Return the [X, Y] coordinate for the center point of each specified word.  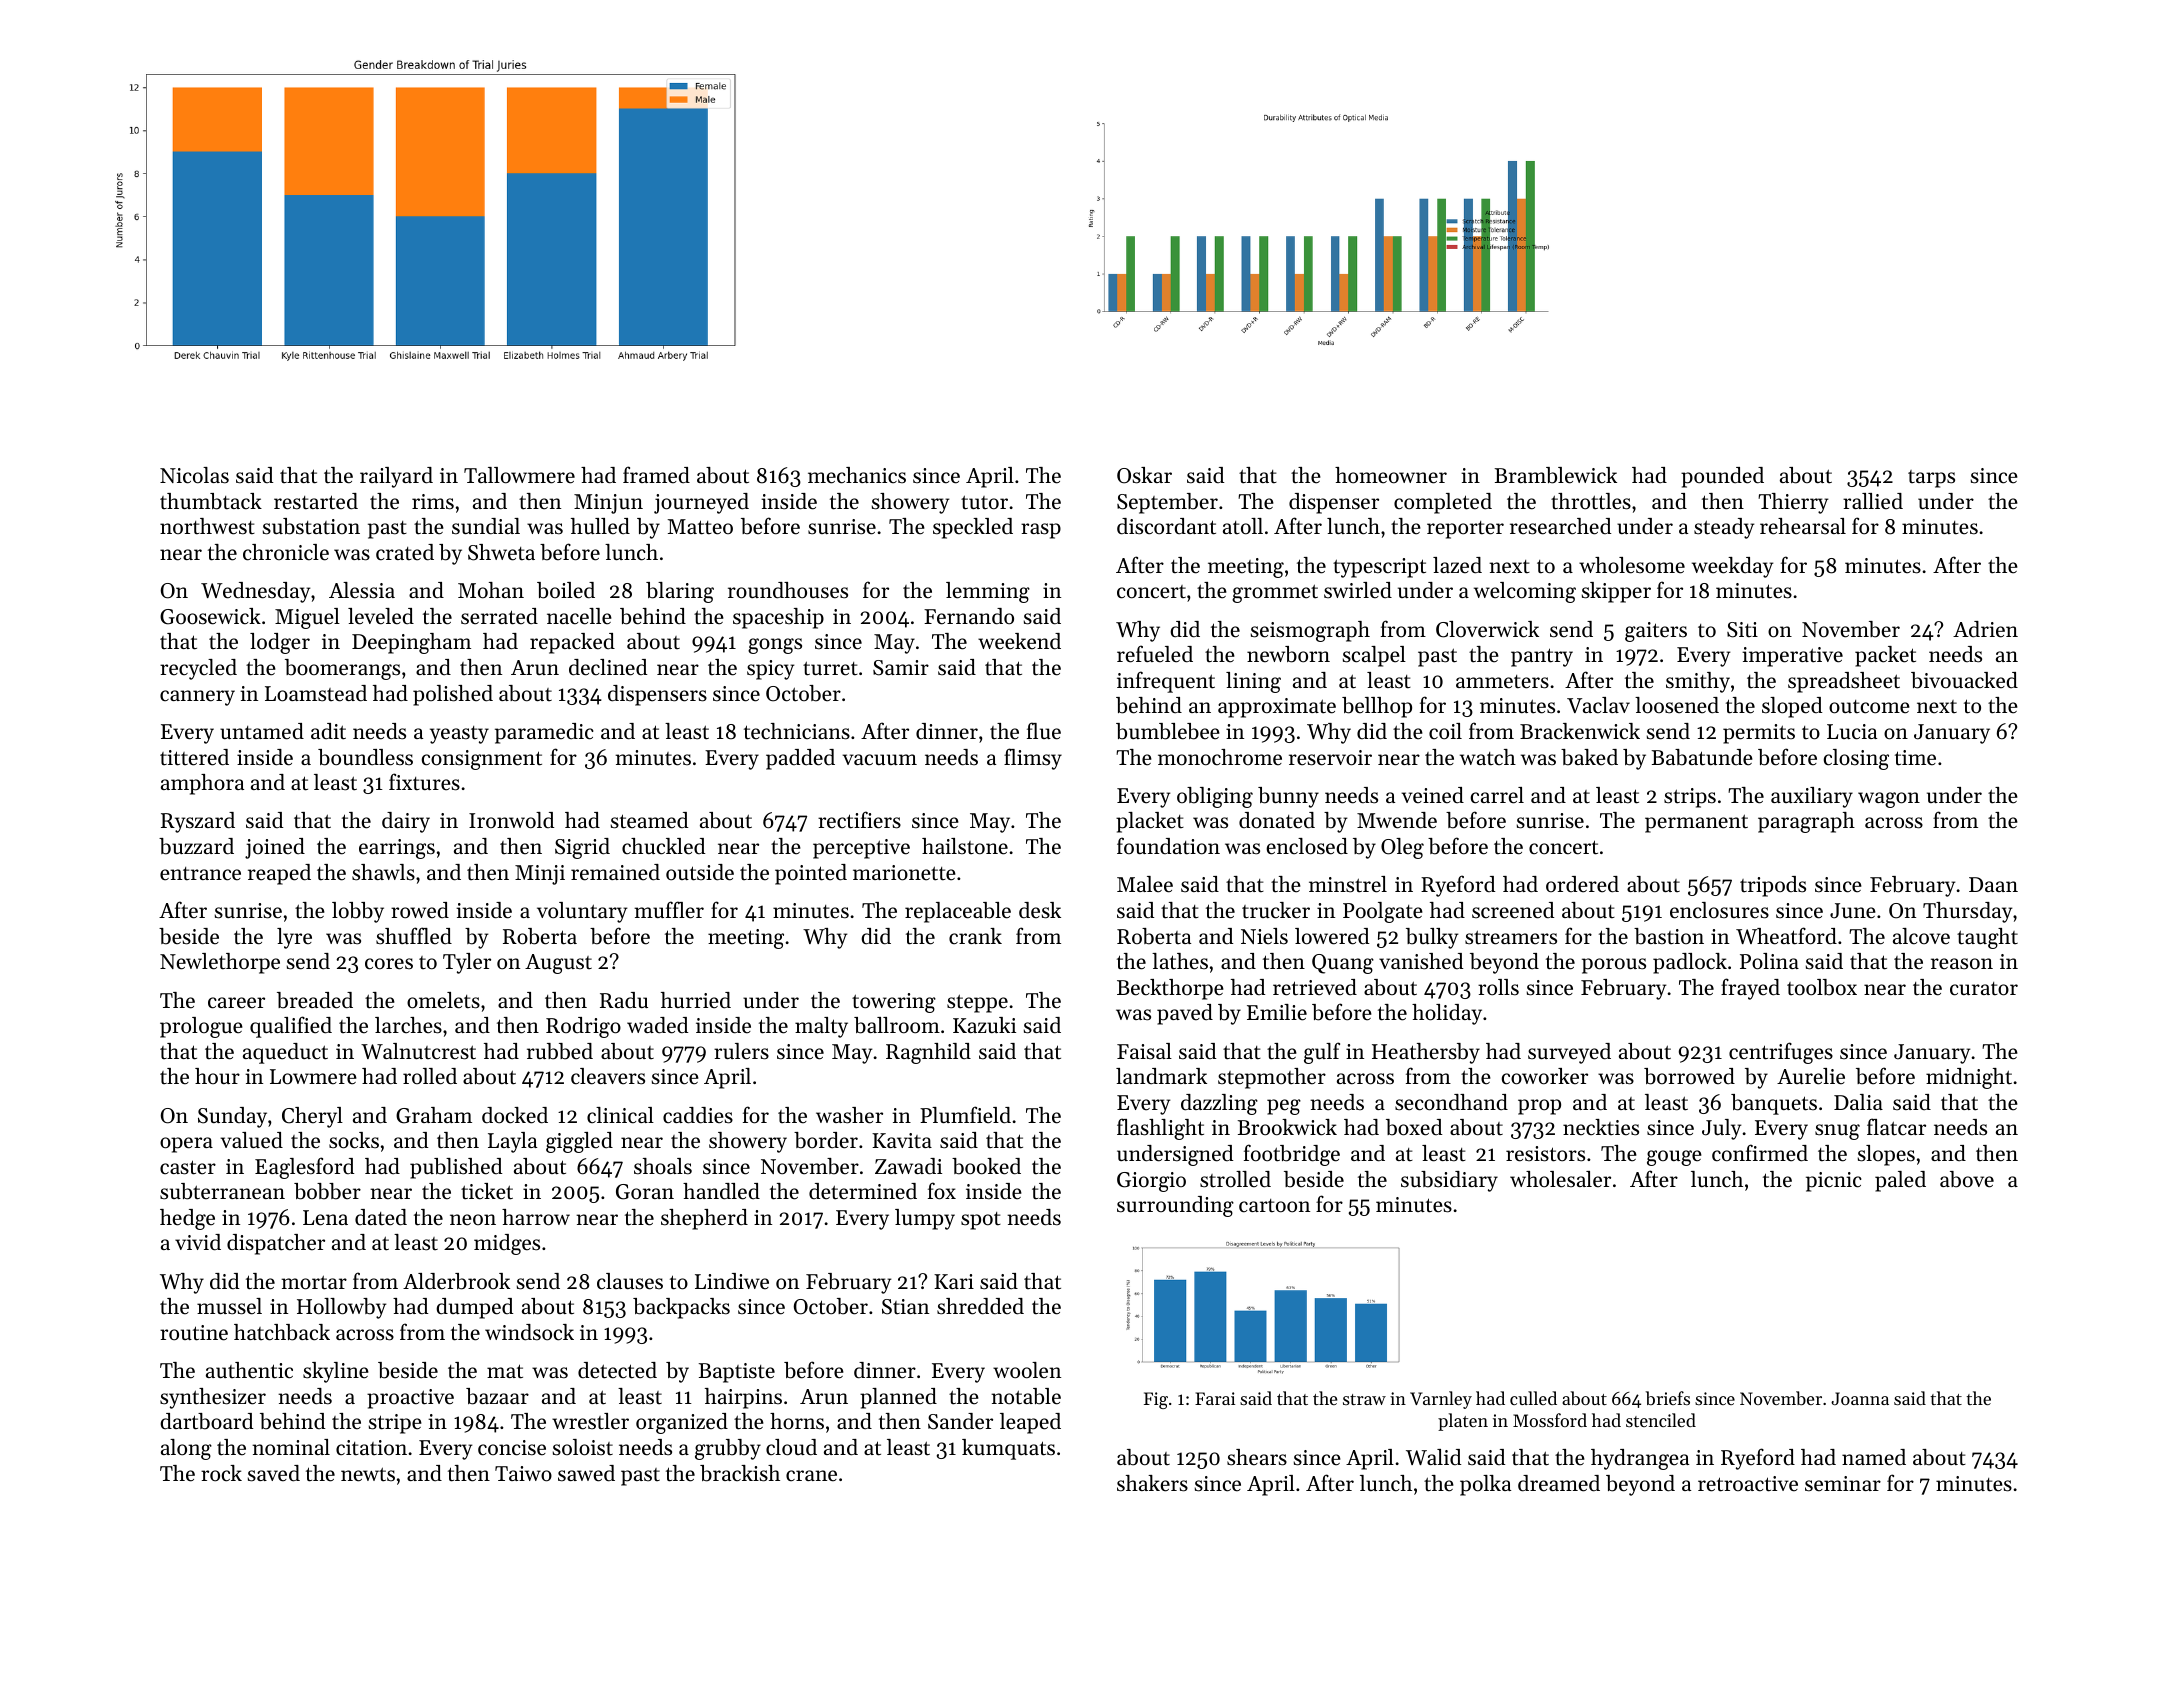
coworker [1545, 1076]
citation [371, 1448]
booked [986, 1166]
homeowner [1391, 475]
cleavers [608, 1076]
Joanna [1860, 1398]
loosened [1677, 705]
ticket [487, 1191]
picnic [1834, 1182]
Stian [905, 1307]
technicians [797, 731]
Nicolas [194, 475]
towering [894, 1003]
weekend [1019, 641]
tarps [1931, 479]
